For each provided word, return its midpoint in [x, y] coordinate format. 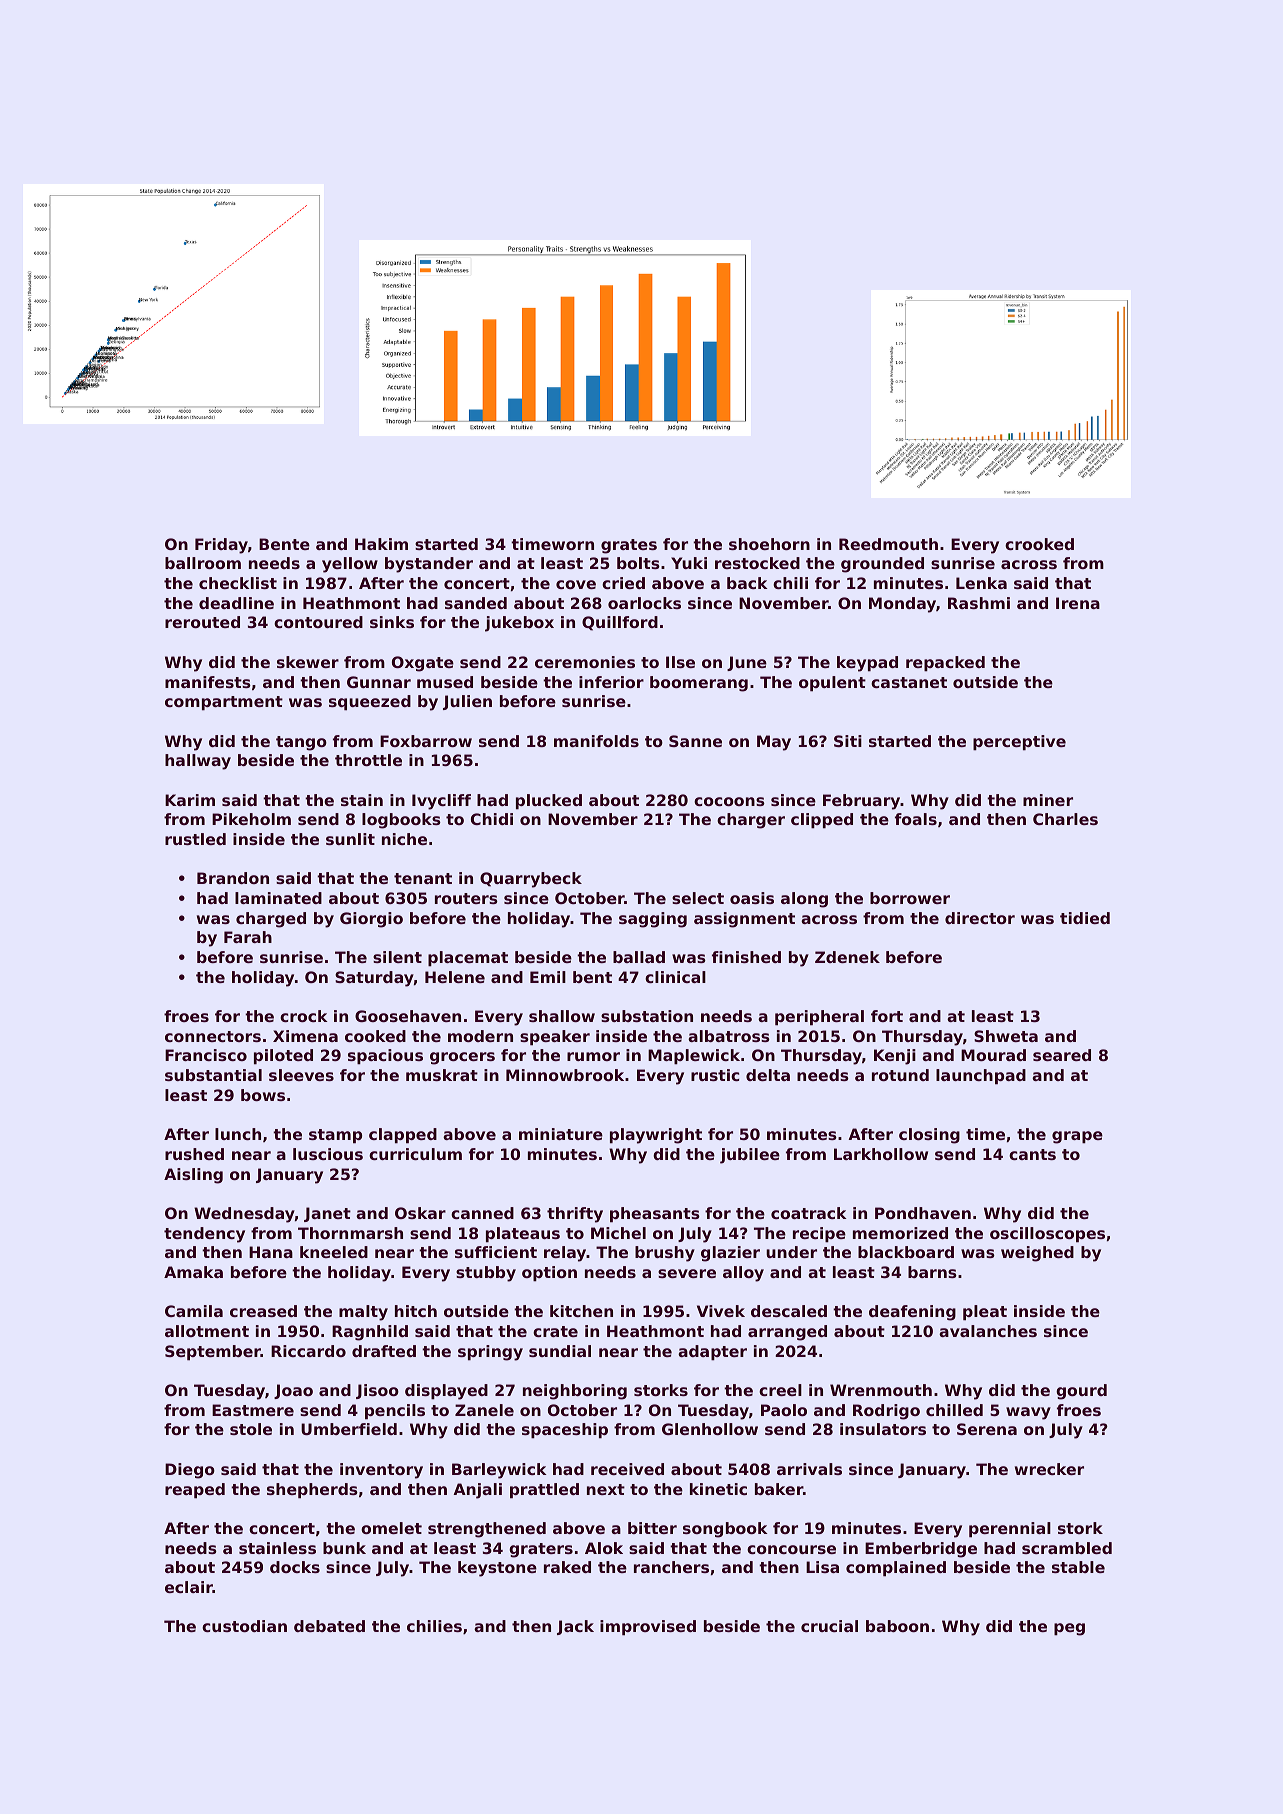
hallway [198, 762]
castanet [909, 682]
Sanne [695, 741]
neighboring [575, 1392]
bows [263, 1095]
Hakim [381, 544]
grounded [882, 565]
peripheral [819, 1018]
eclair [189, 1587]
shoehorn [769, 544]
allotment [207, 1331]
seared [1062, 1055]
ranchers [671, 1567]
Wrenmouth [881, 1390]
